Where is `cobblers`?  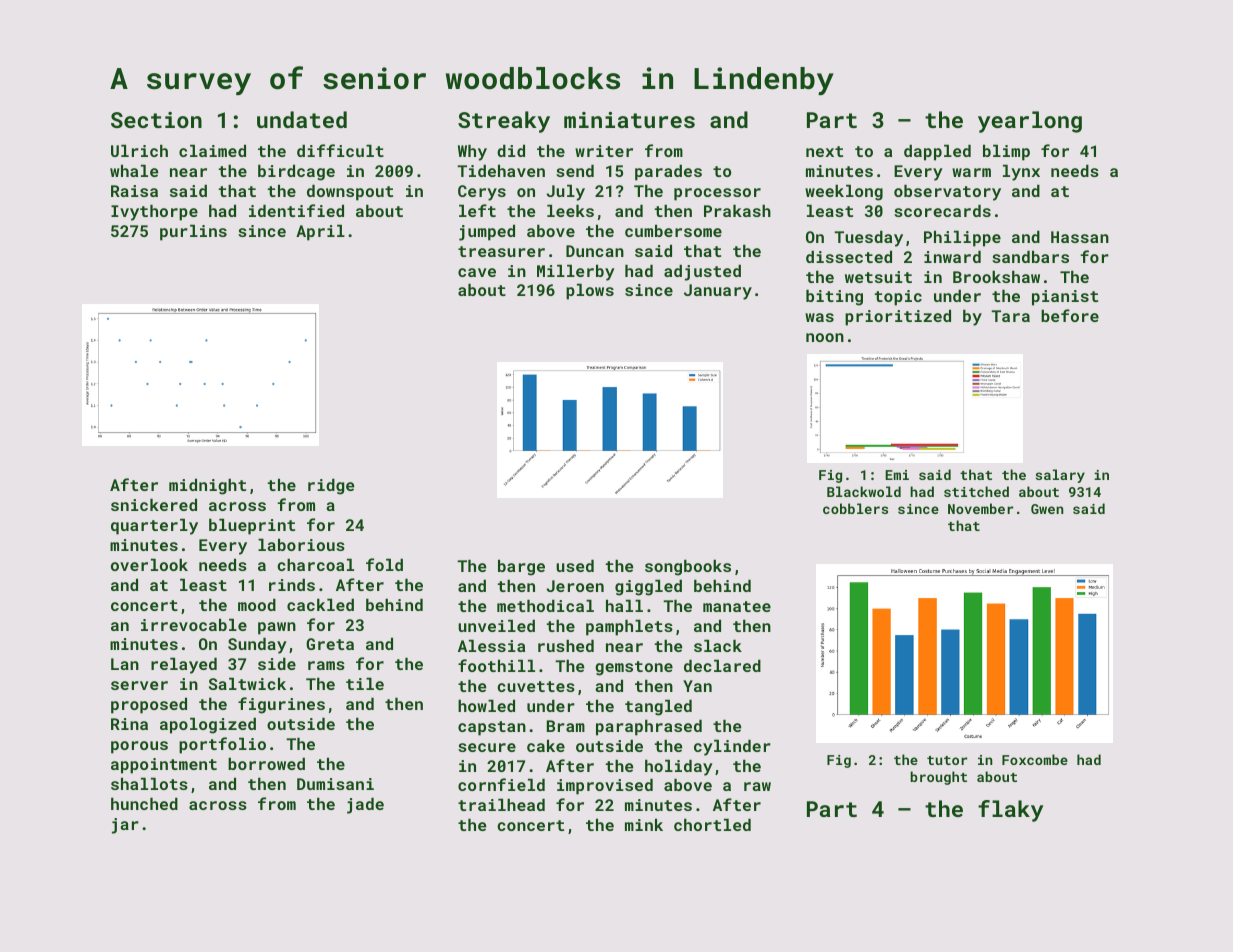 cobblers is located at coordinates (855, 508).
